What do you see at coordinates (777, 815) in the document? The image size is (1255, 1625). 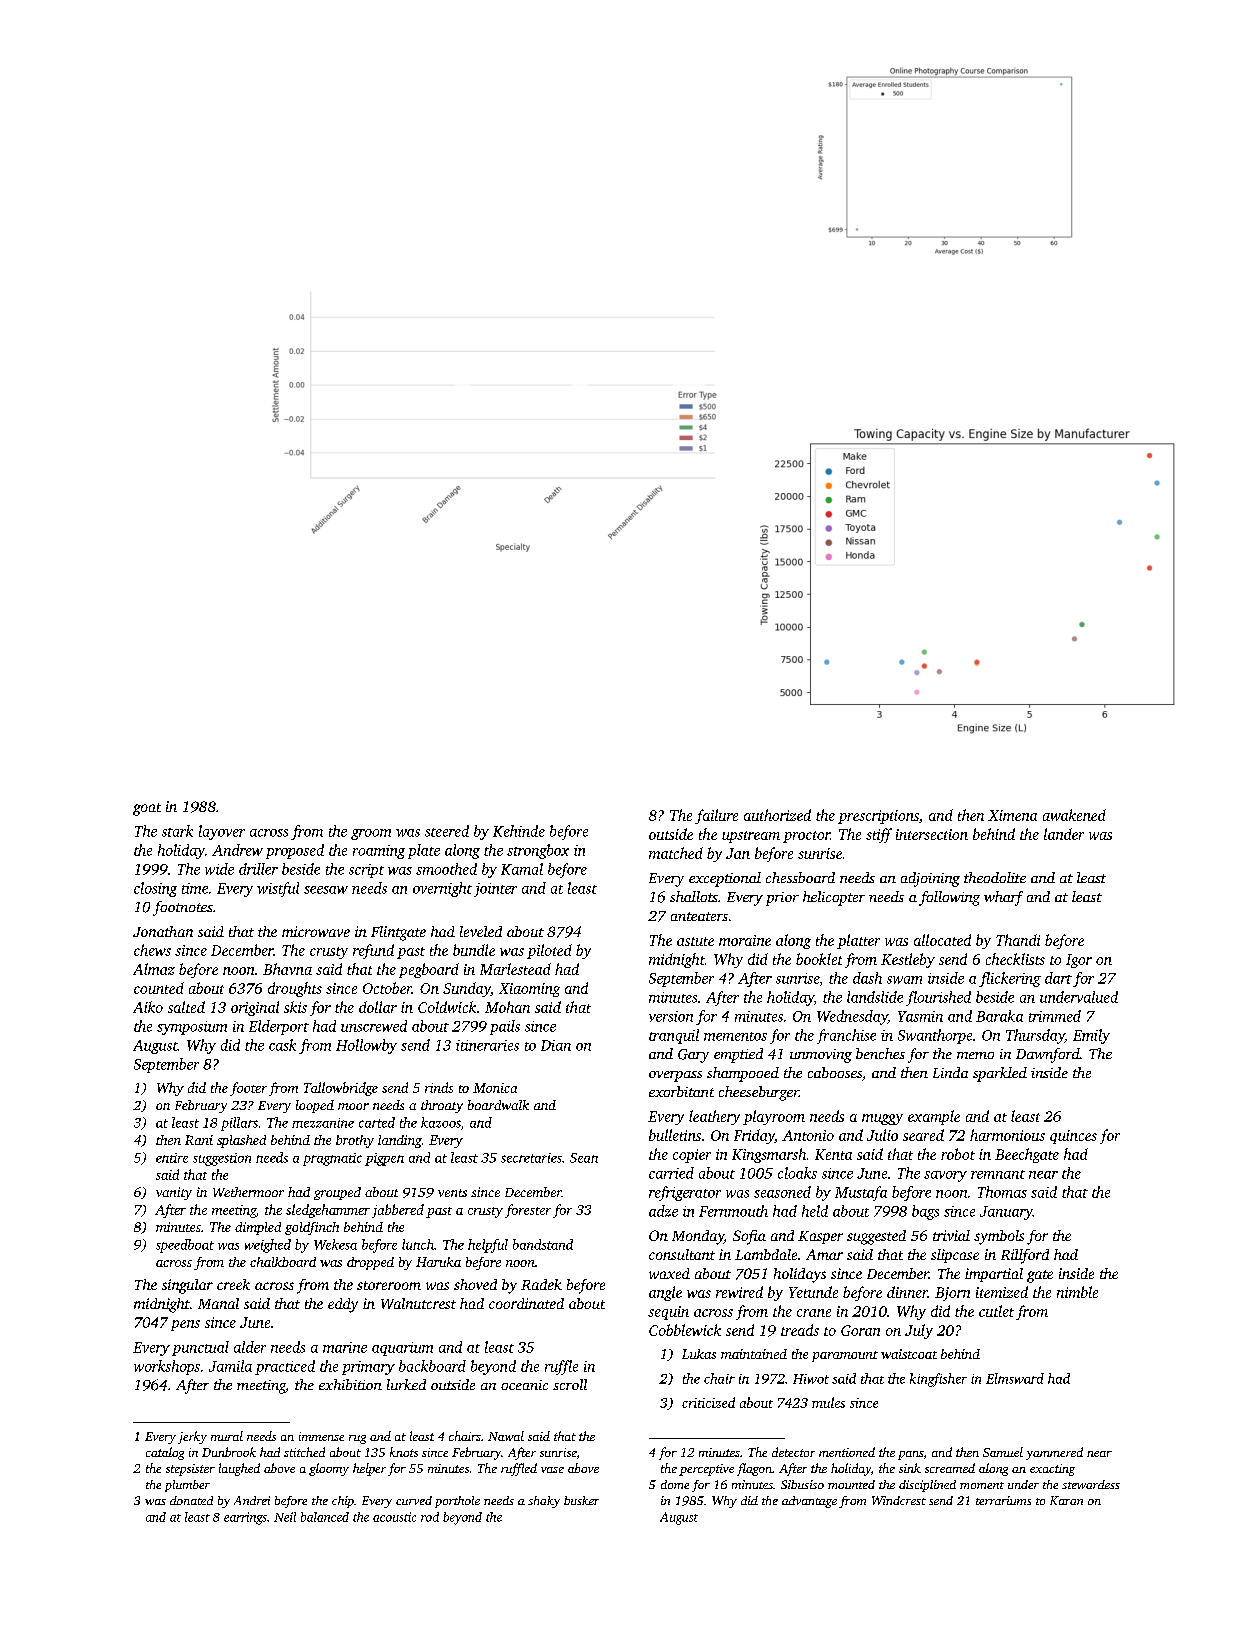 I see `authorized` at bounding box center [777, 815].
